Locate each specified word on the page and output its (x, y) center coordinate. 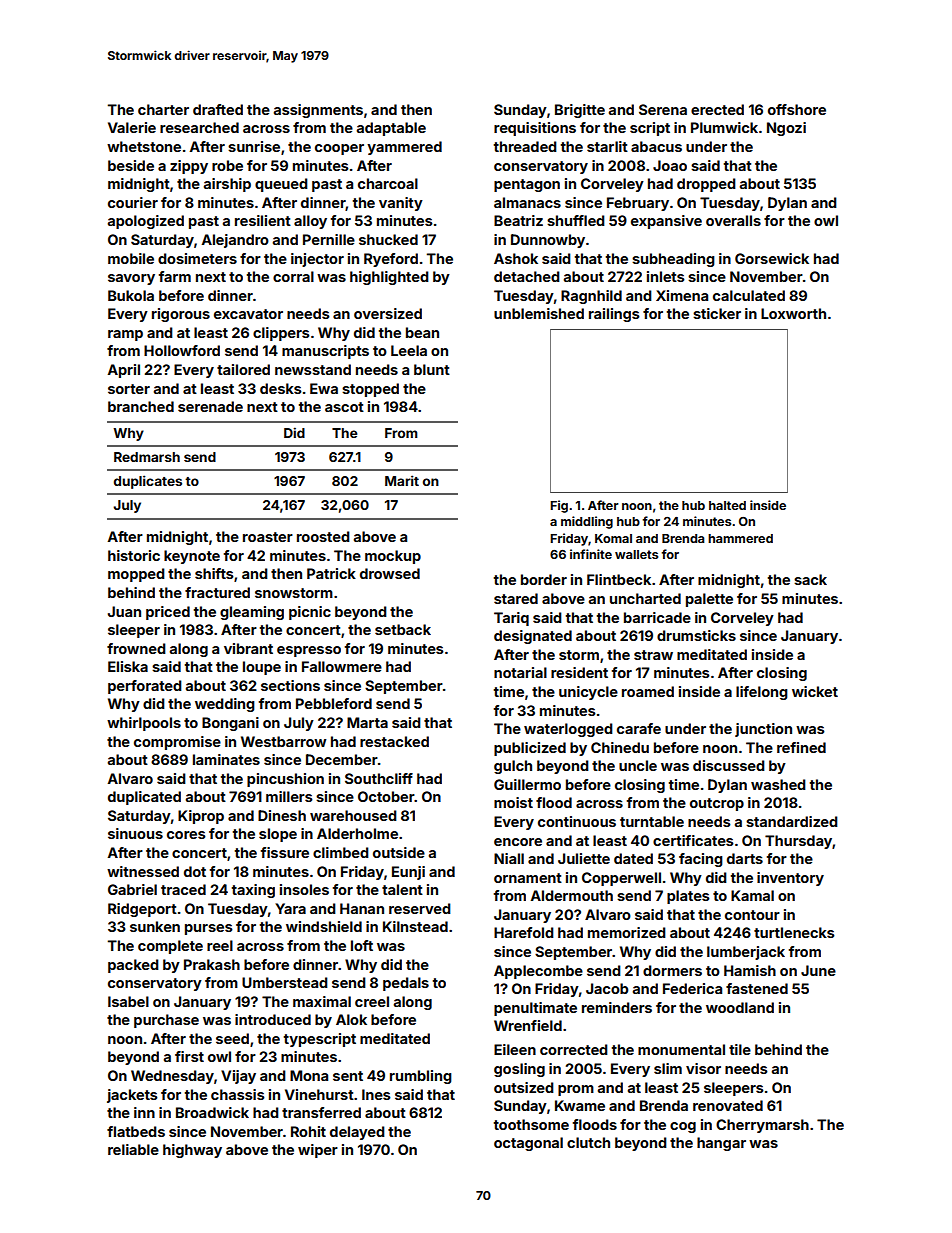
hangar (721, 1144)
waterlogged (568, 730)
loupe (262, 668)
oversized (388, 313)
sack (810, 579)
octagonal (528, 1144)
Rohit (308, 1131)
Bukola (131, 295)
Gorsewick (772, 258)
